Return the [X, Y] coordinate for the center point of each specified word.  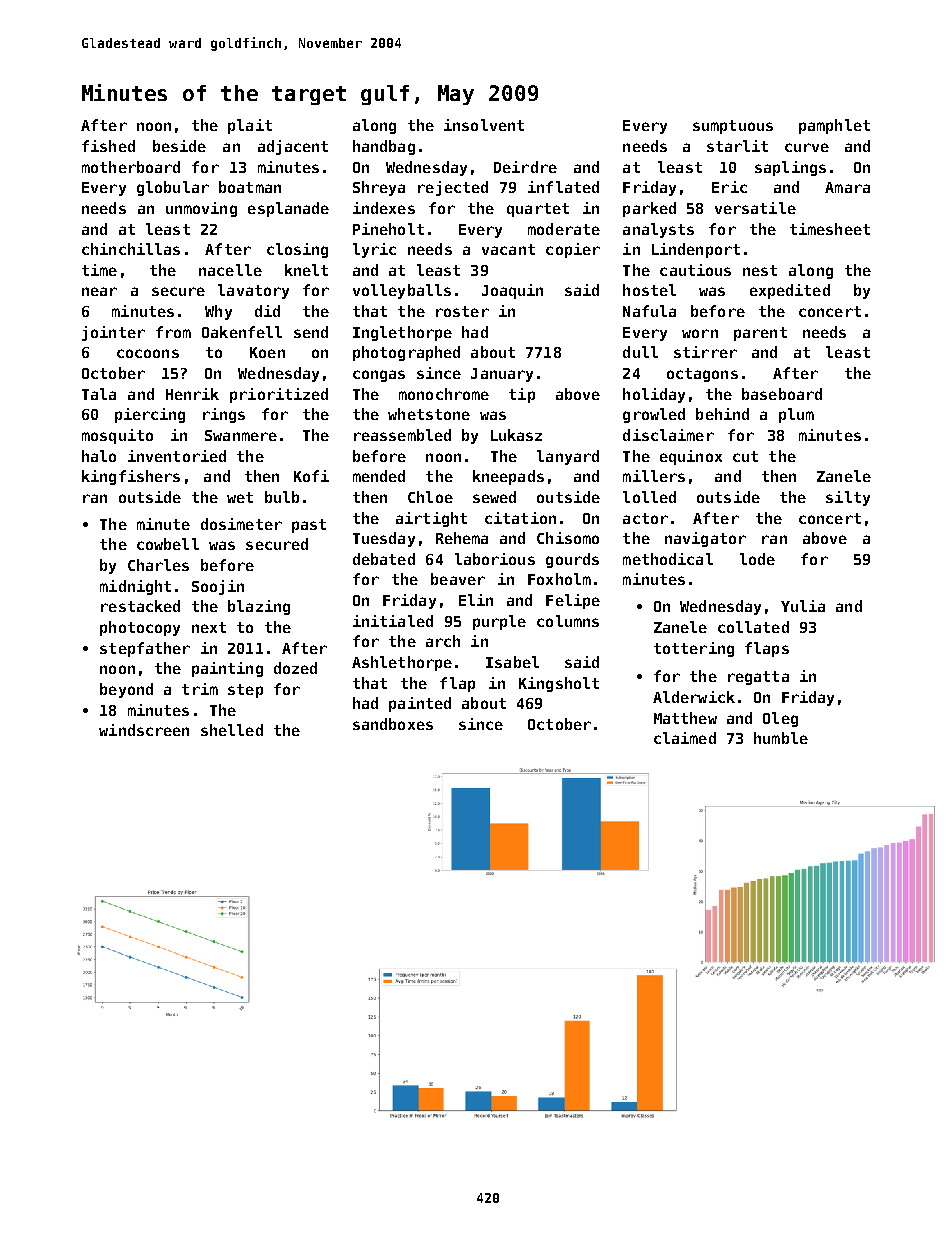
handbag [384, 147]
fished [108, 146]
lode [757, 559]
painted [420, 704]
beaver [458, 579]
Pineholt [388, 229]
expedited [790, 291]
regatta [758, 678]
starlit [737, 146]
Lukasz [516, 435]
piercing [150, 415]
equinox [691, 457]
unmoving [201, 209]
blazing [259, 607]
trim [200, 689]
